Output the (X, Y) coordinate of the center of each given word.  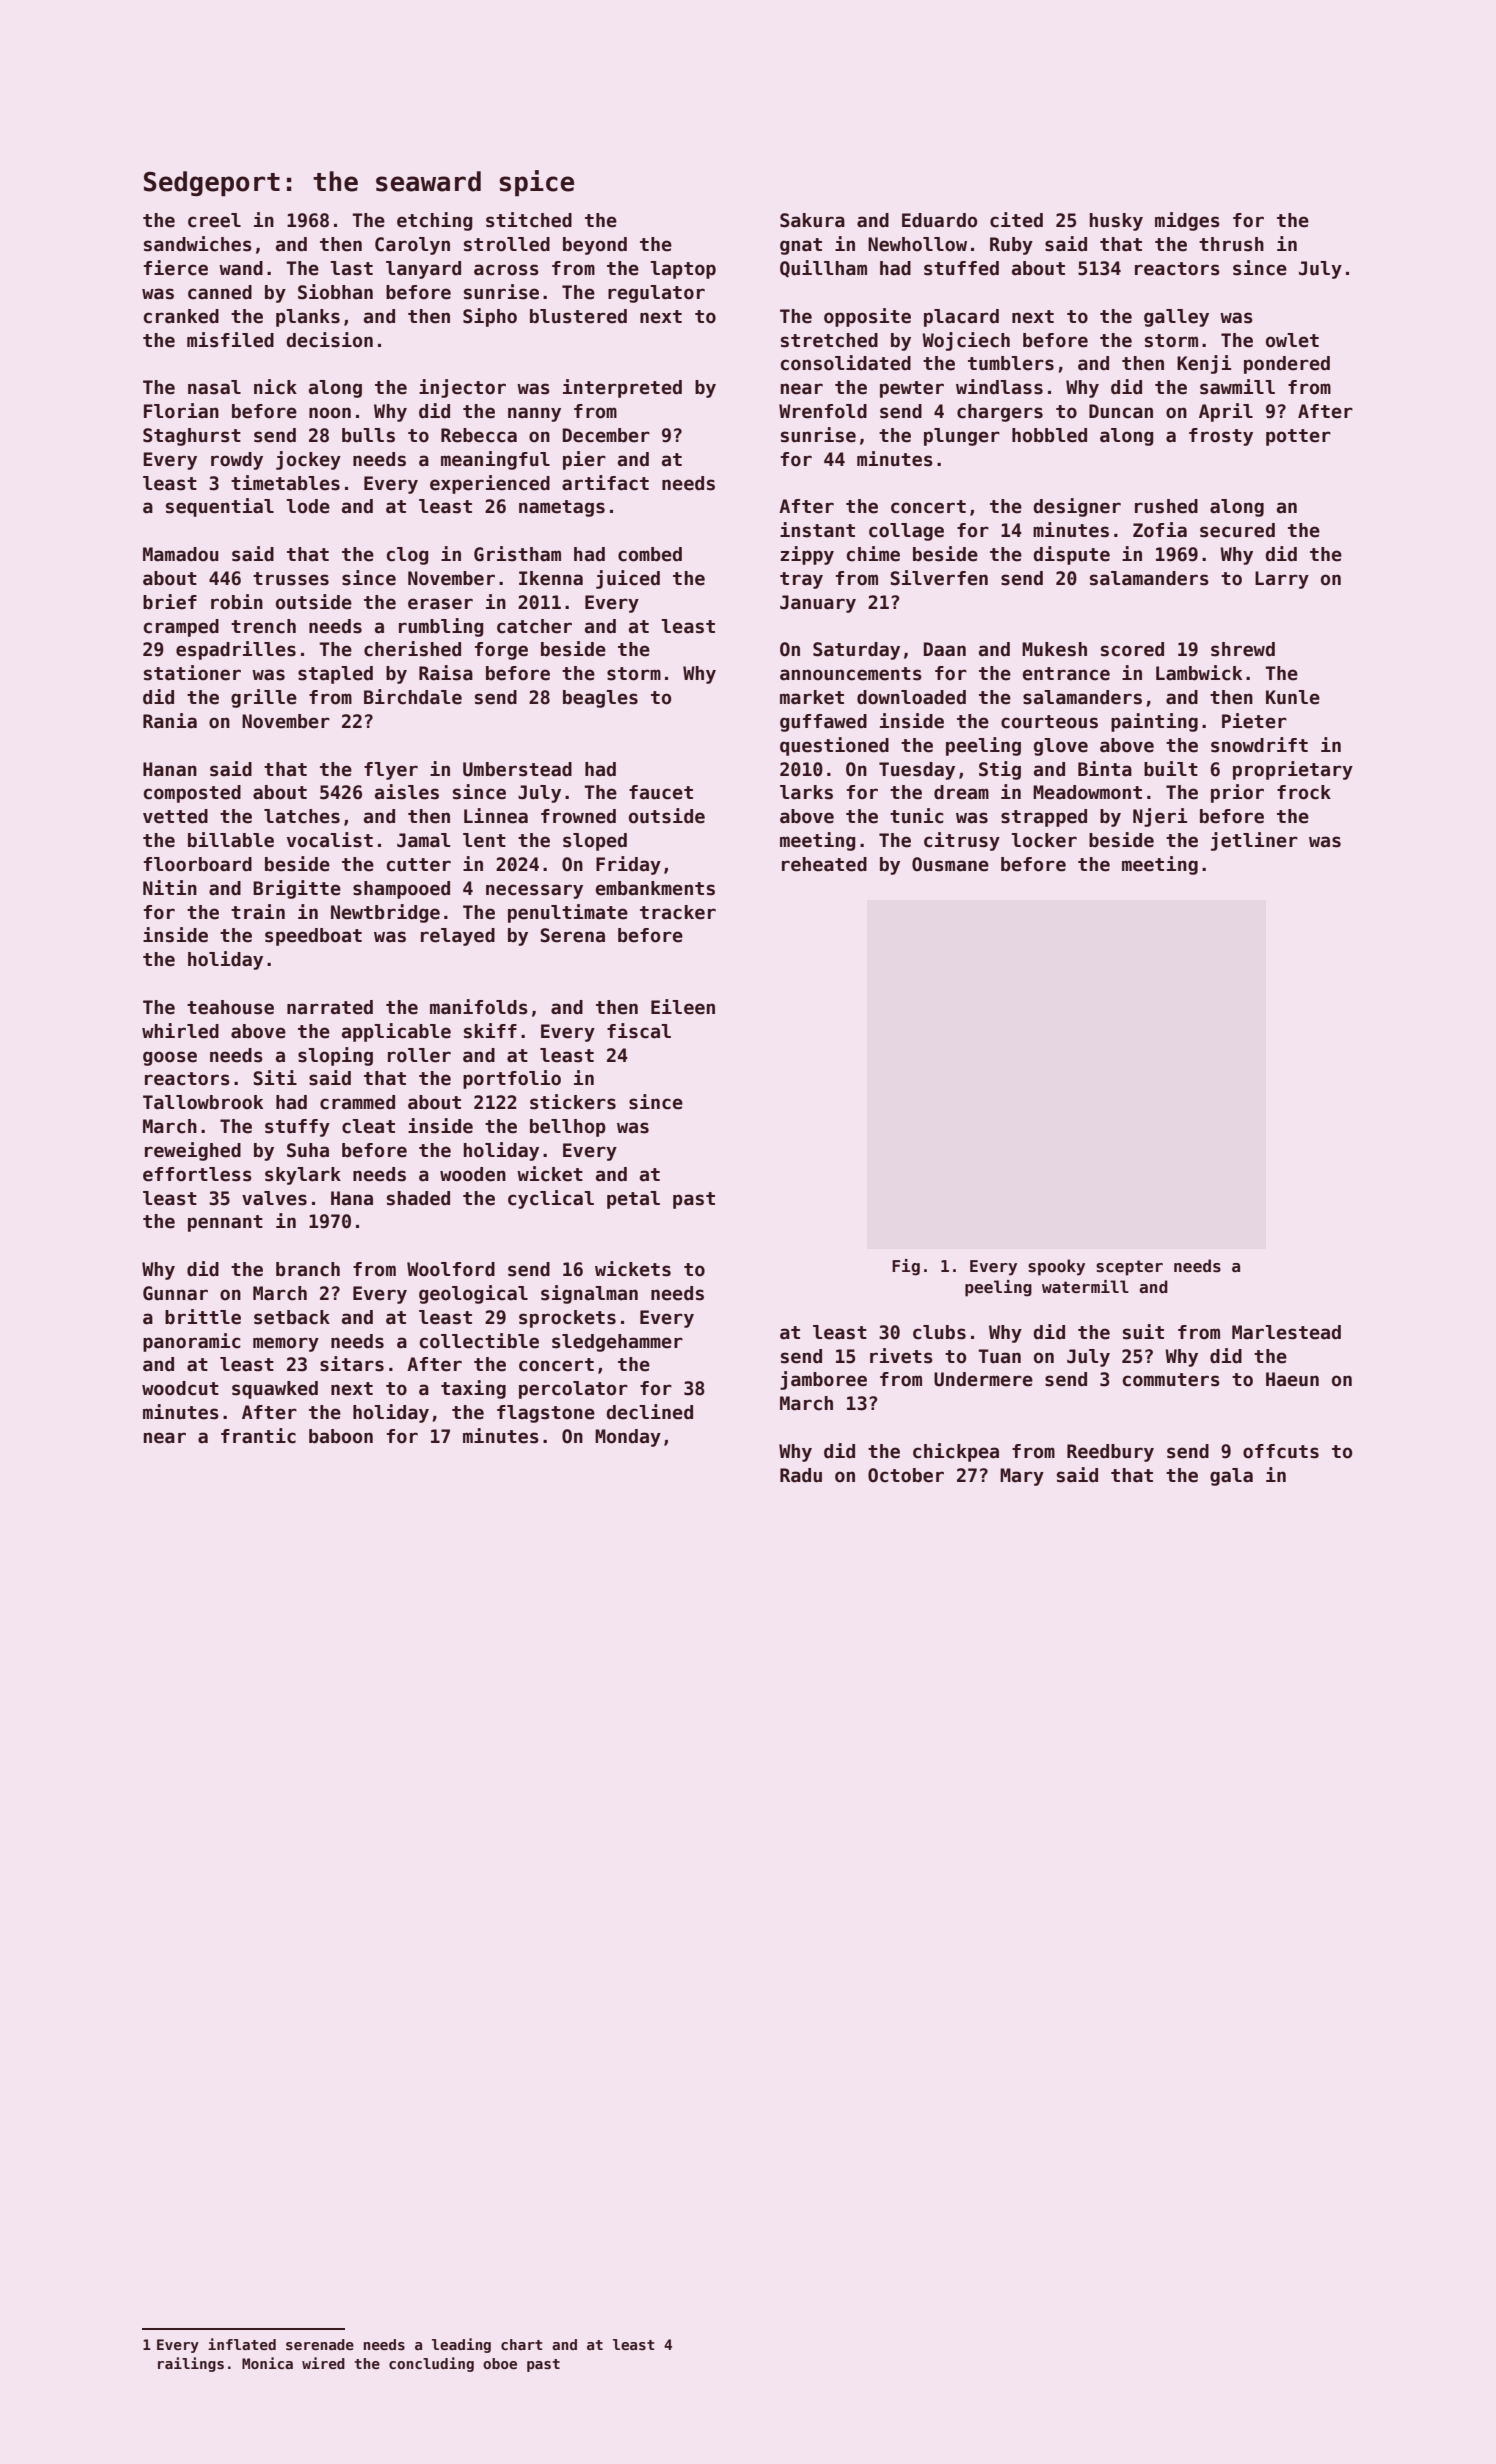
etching (435, 221)
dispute (1071, 555)
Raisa (446, 673)
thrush (1231, 244)
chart (522, 2344)
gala (1231, 1477)
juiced (628, 579)
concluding (431, 2364)
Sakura (812, 220)
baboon (341, 1436)
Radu (801, 1475)
